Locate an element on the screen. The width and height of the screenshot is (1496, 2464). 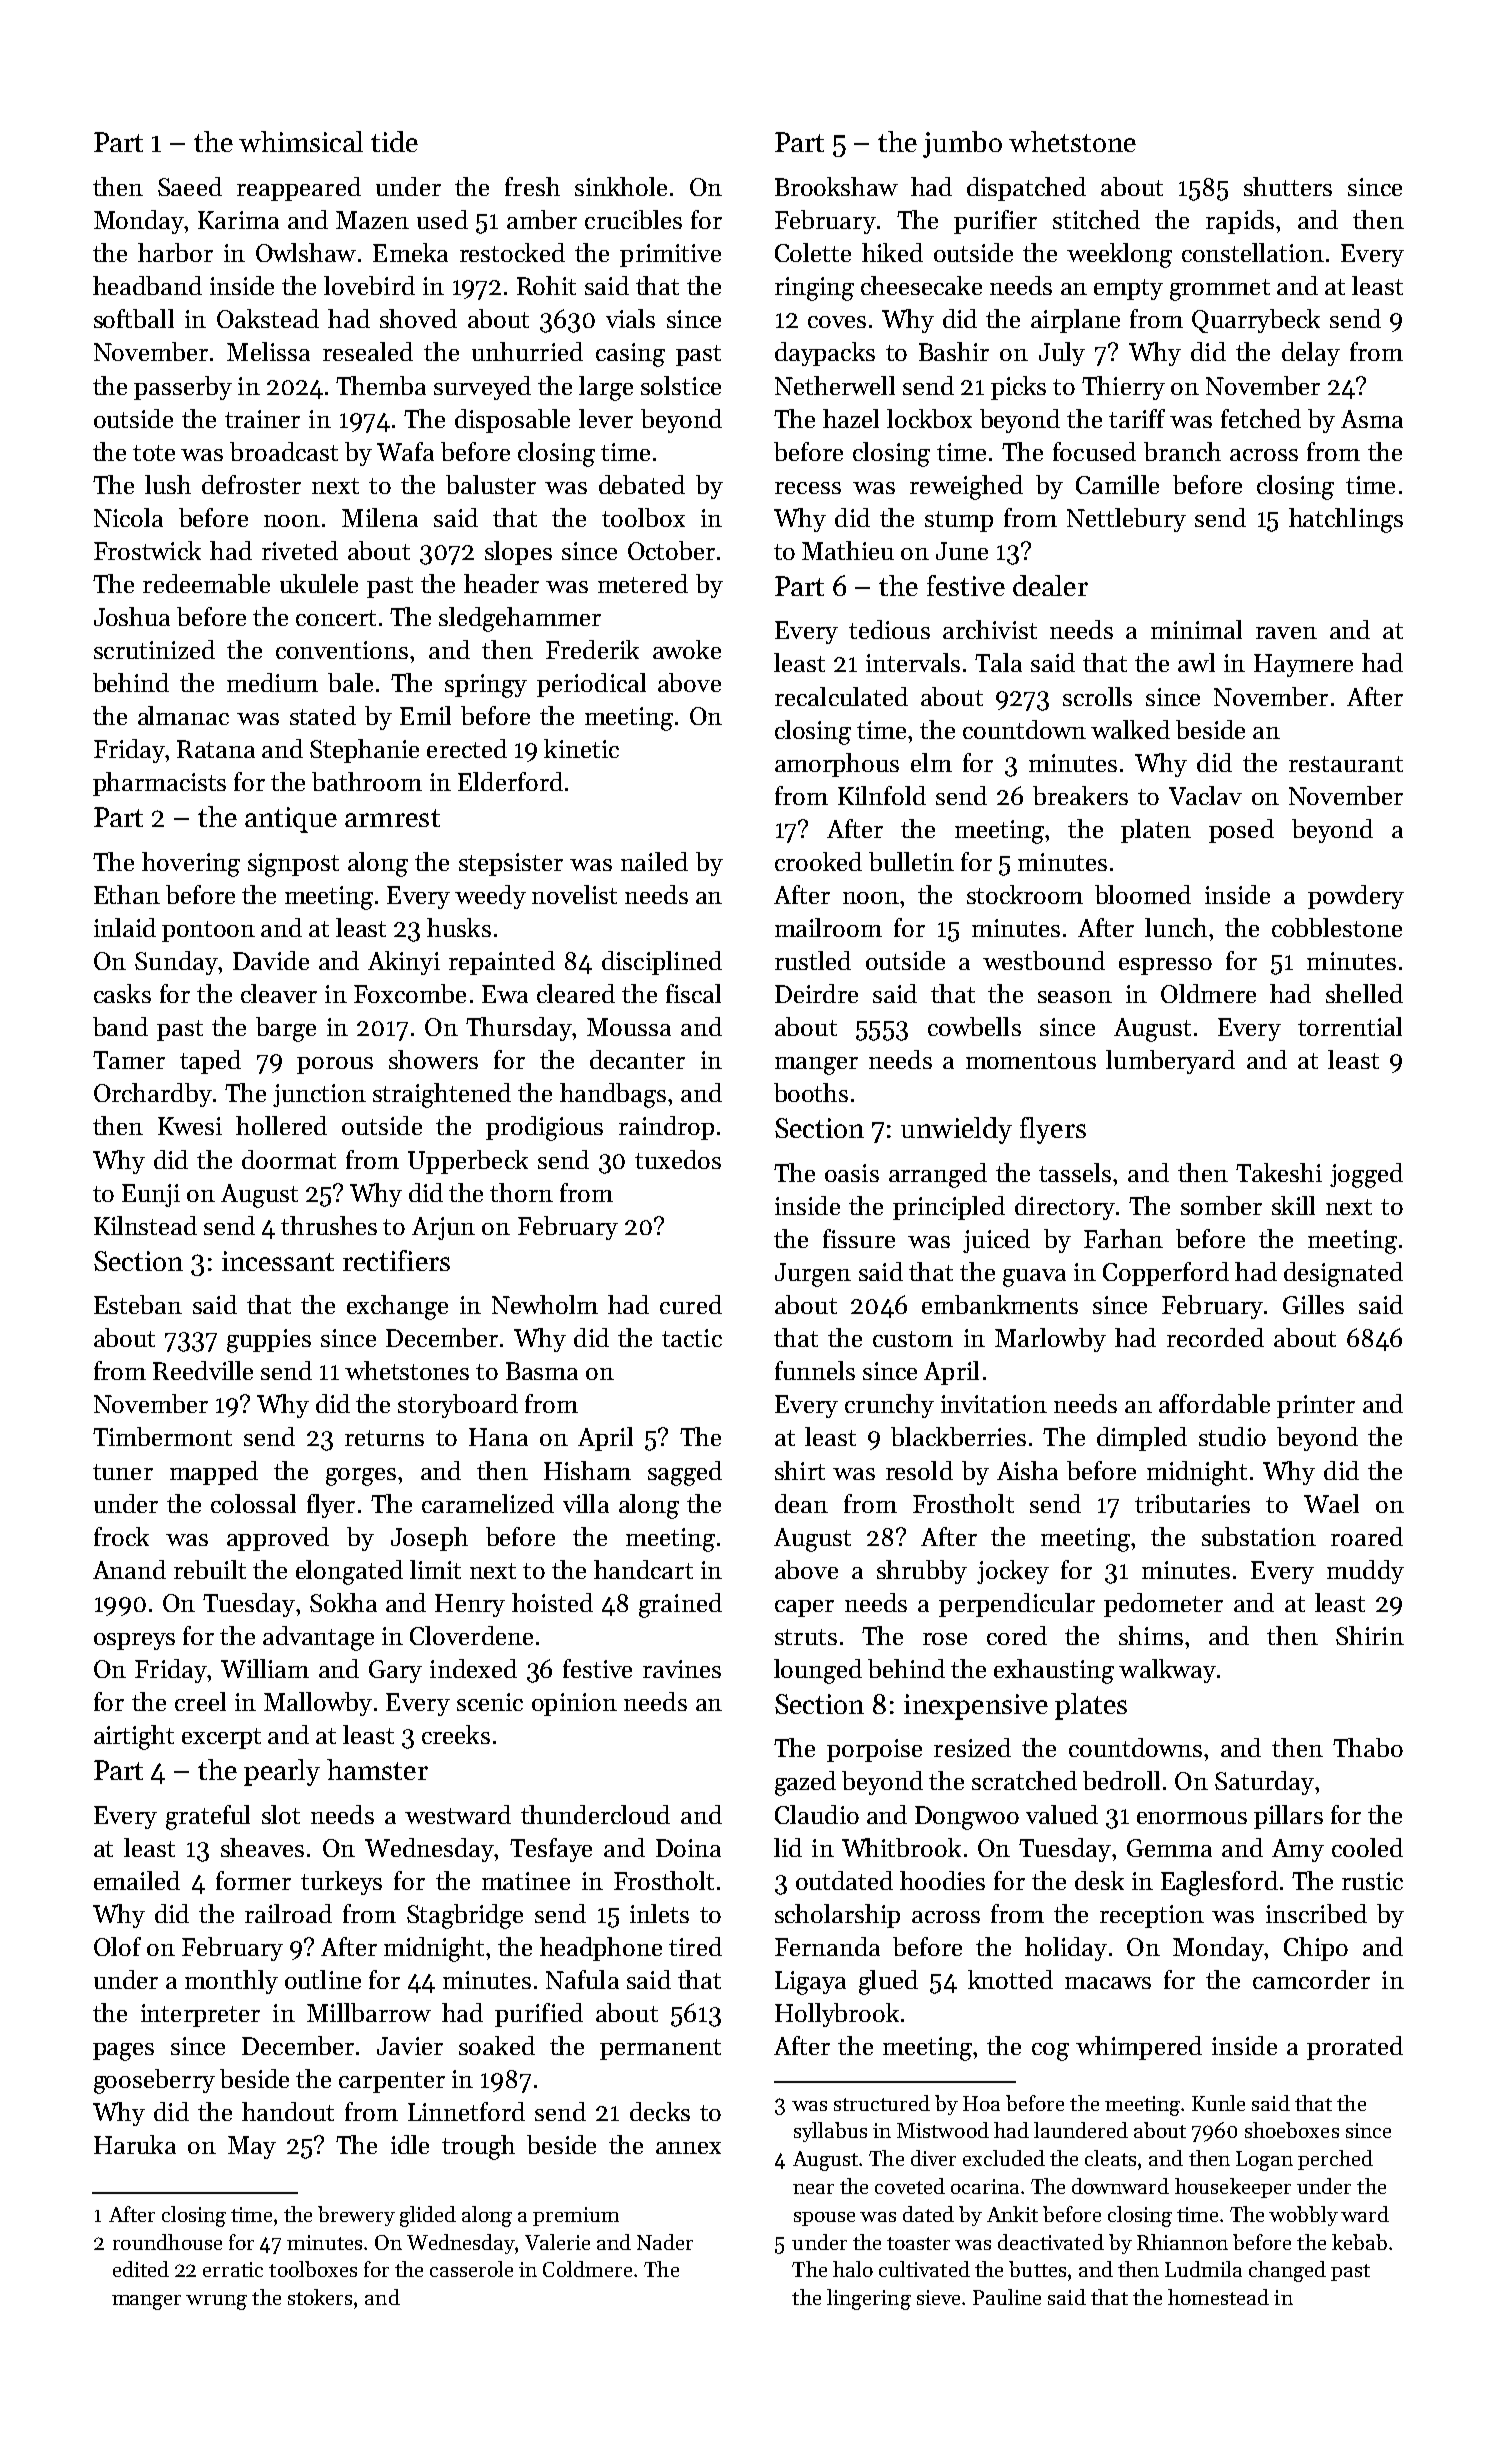
jumbo is located at coordinates (962, 144).
